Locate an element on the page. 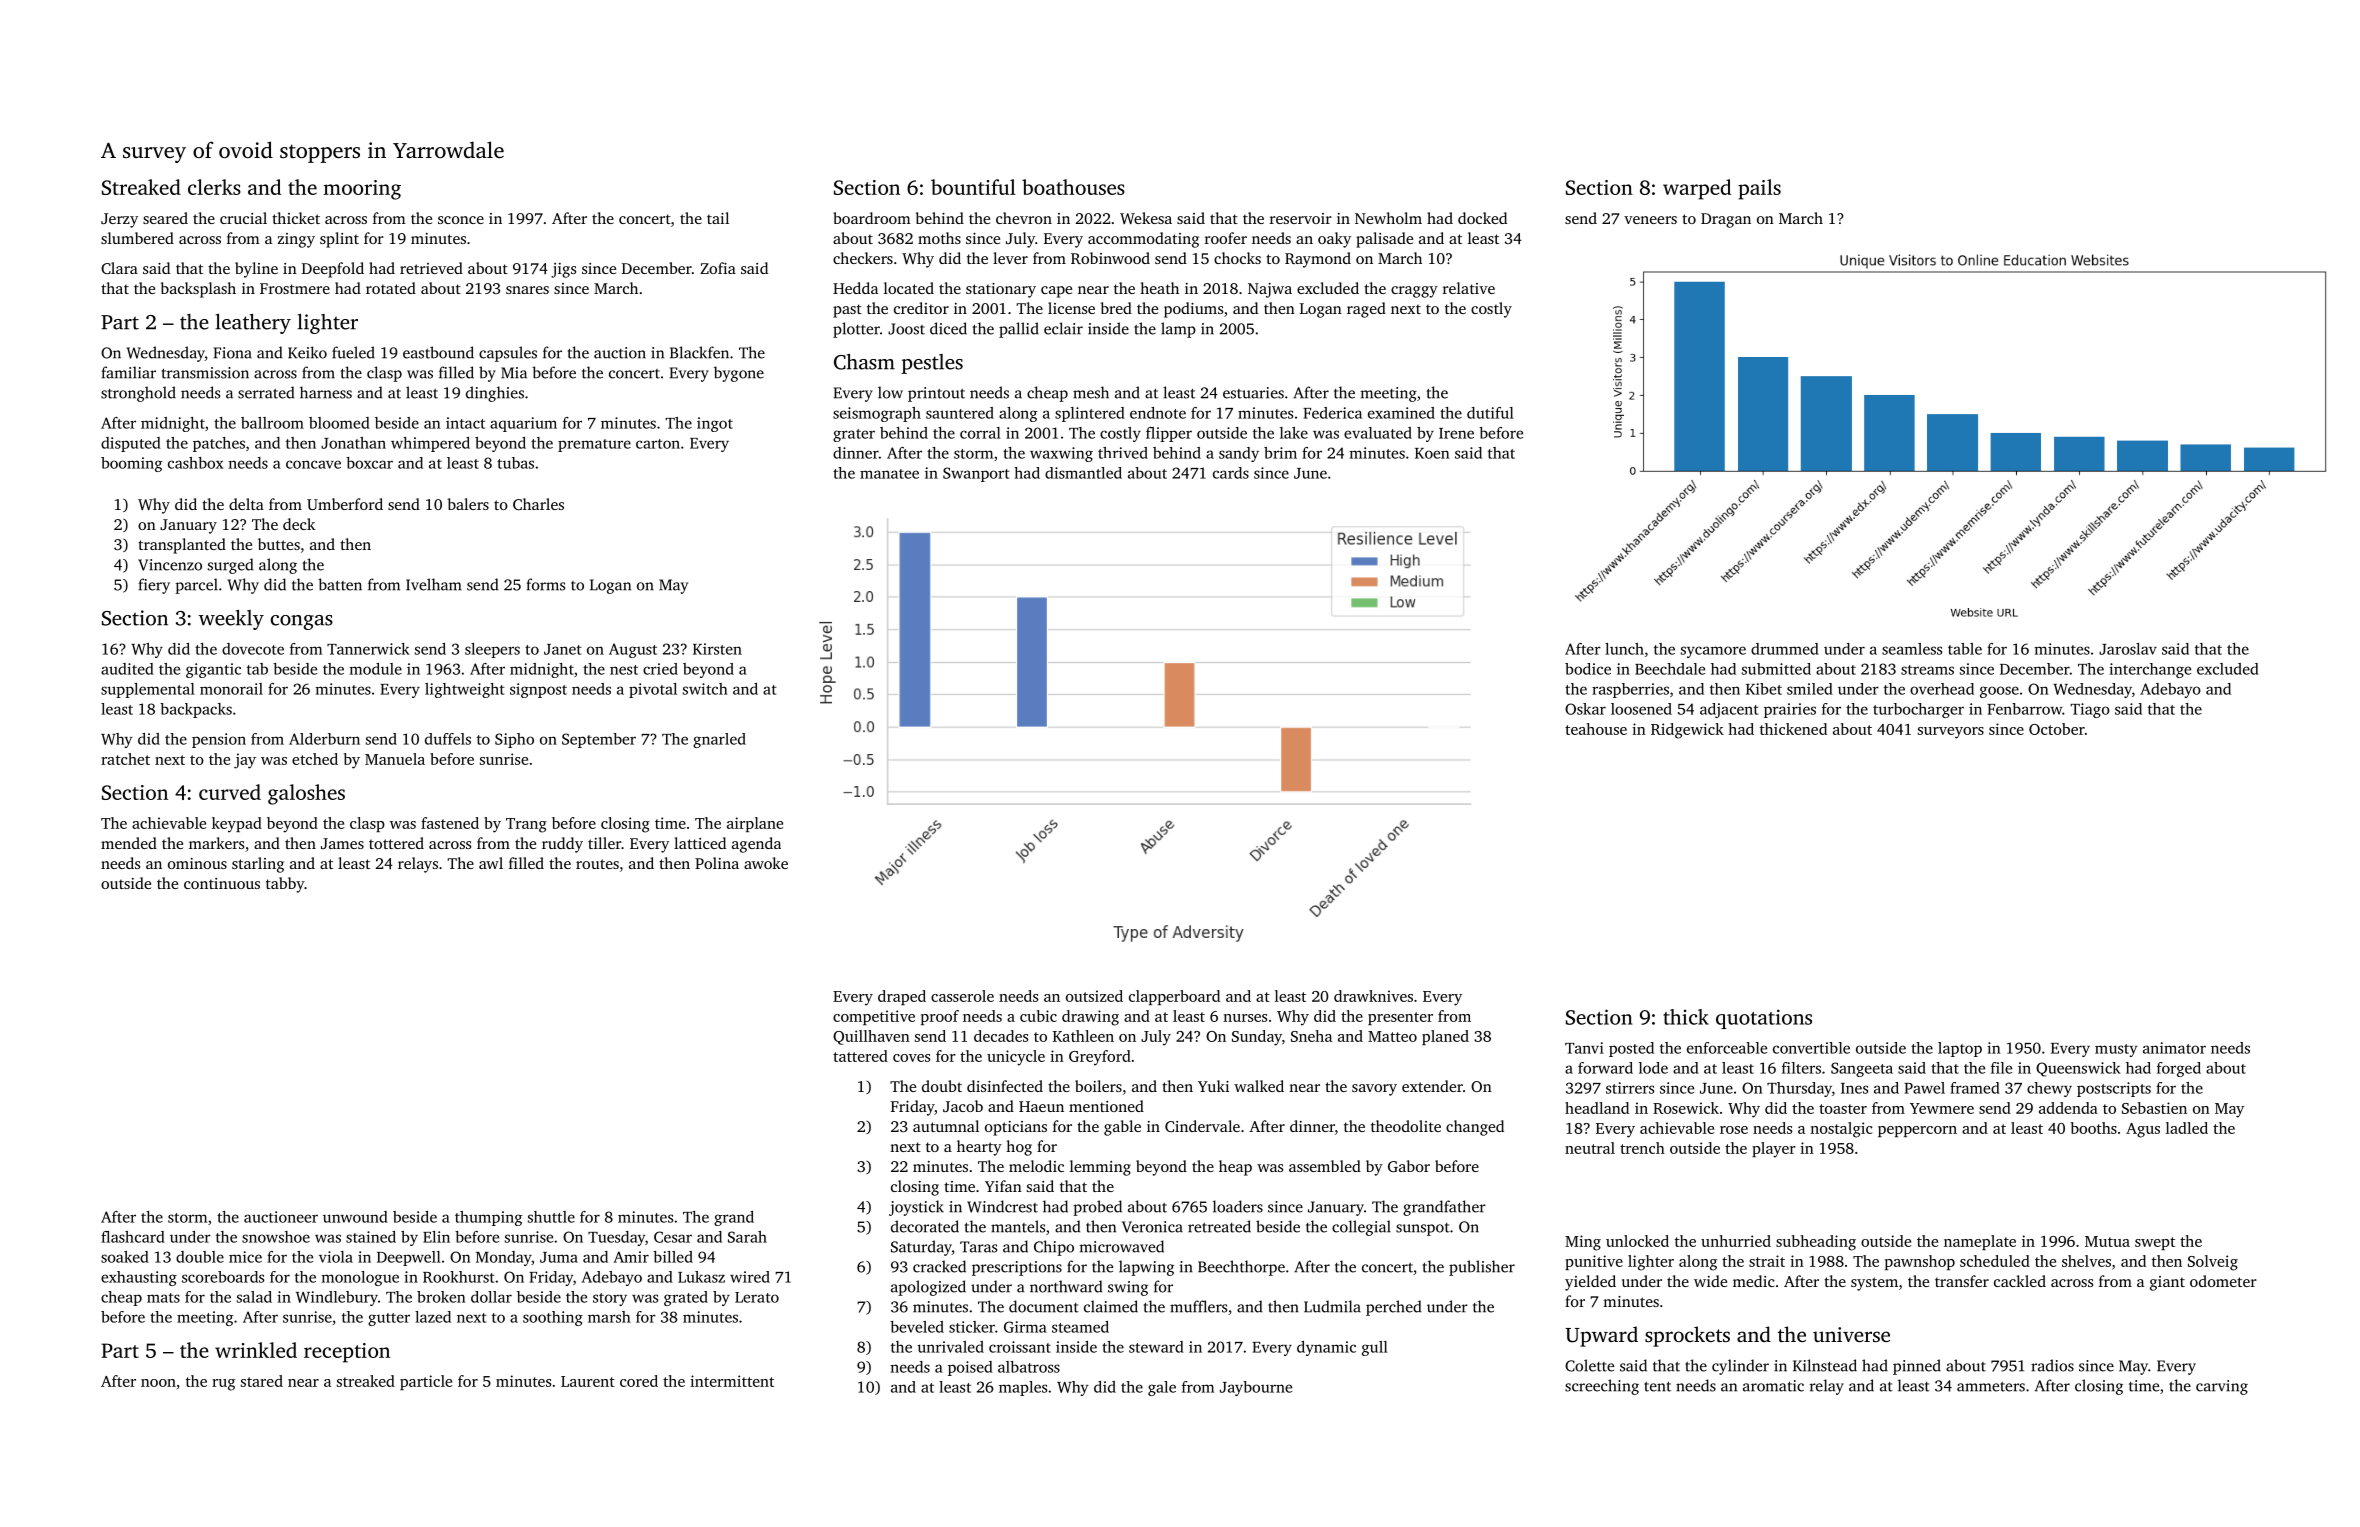 This document has height=1527, width=2360. continuous is located at coordinates (222, 883).
